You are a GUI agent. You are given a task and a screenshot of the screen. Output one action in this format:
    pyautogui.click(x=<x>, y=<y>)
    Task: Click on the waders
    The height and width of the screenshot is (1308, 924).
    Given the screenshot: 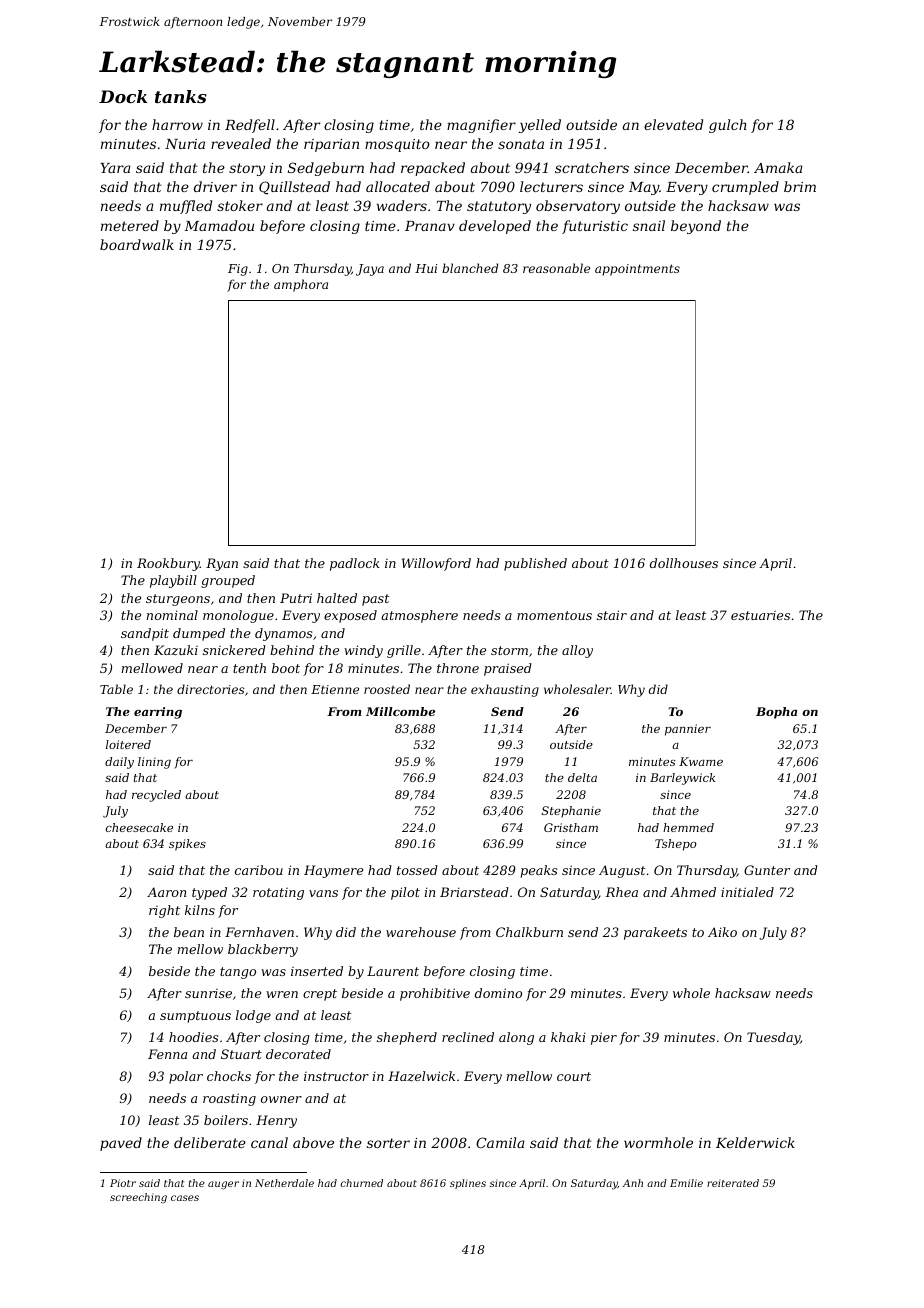 What is the action you would take?
    pyautogui.click(x=402, y=205)
